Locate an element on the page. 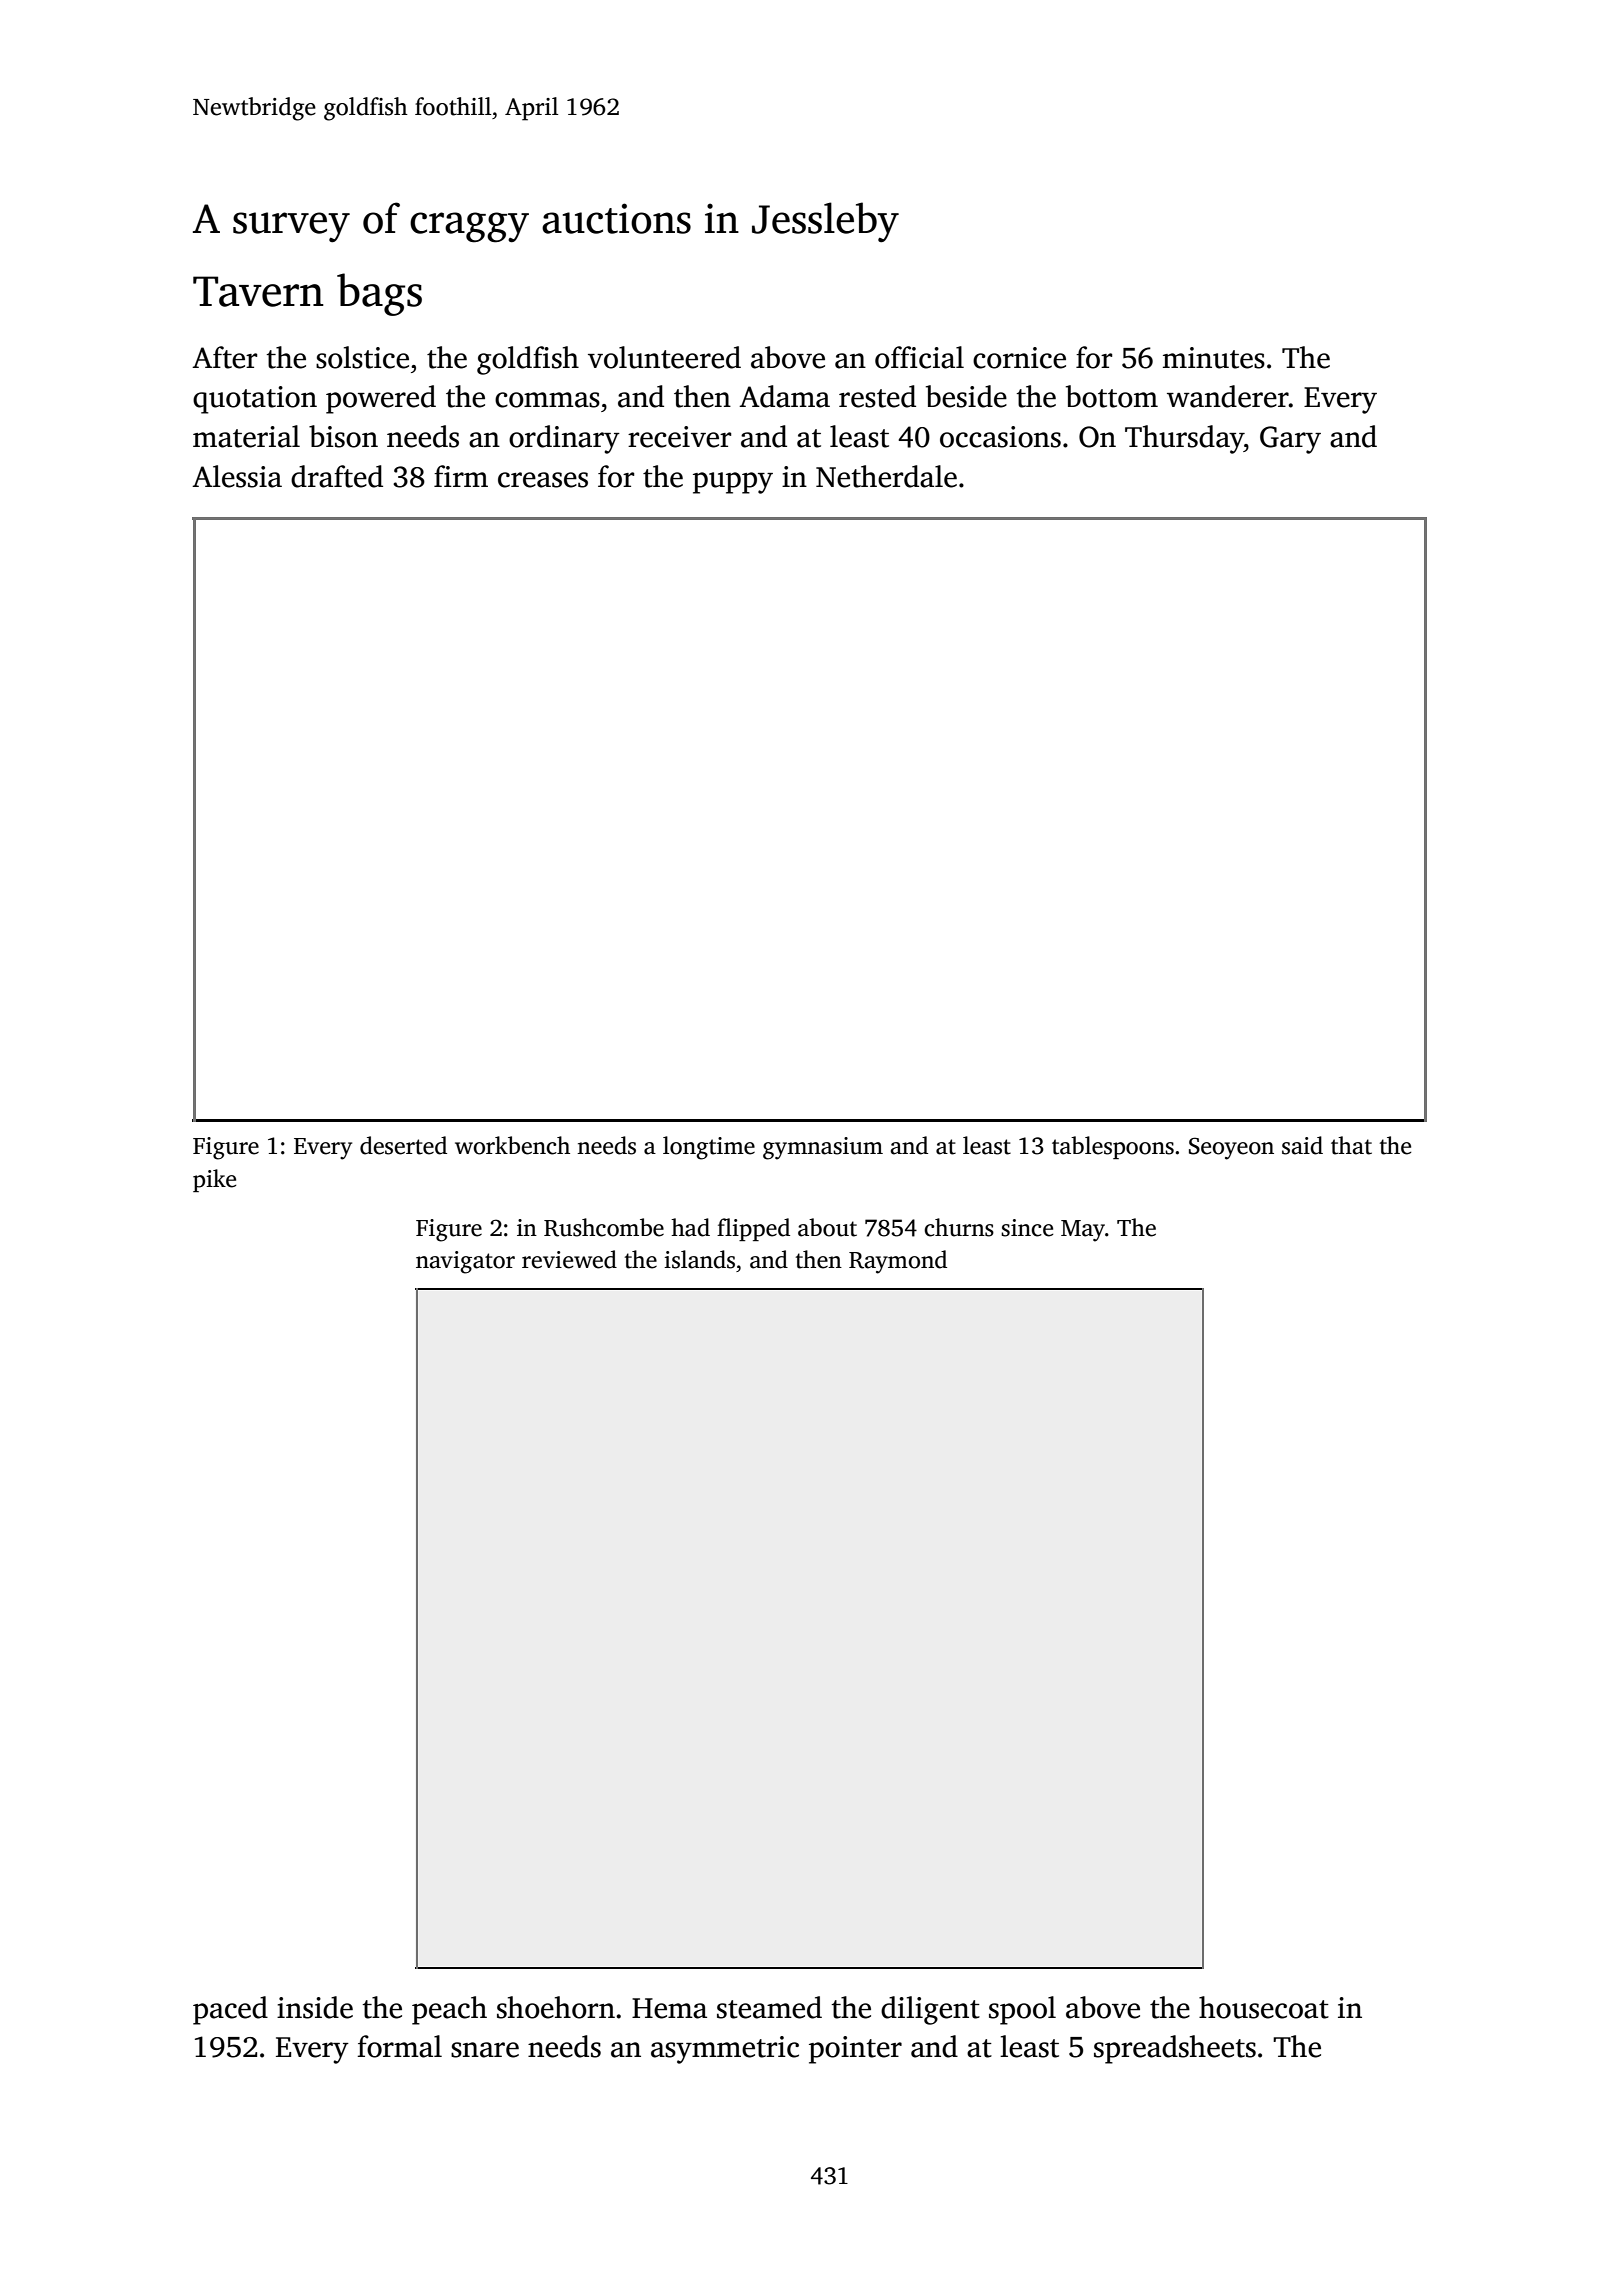  pointer is located at coordinates (855, 2050).
